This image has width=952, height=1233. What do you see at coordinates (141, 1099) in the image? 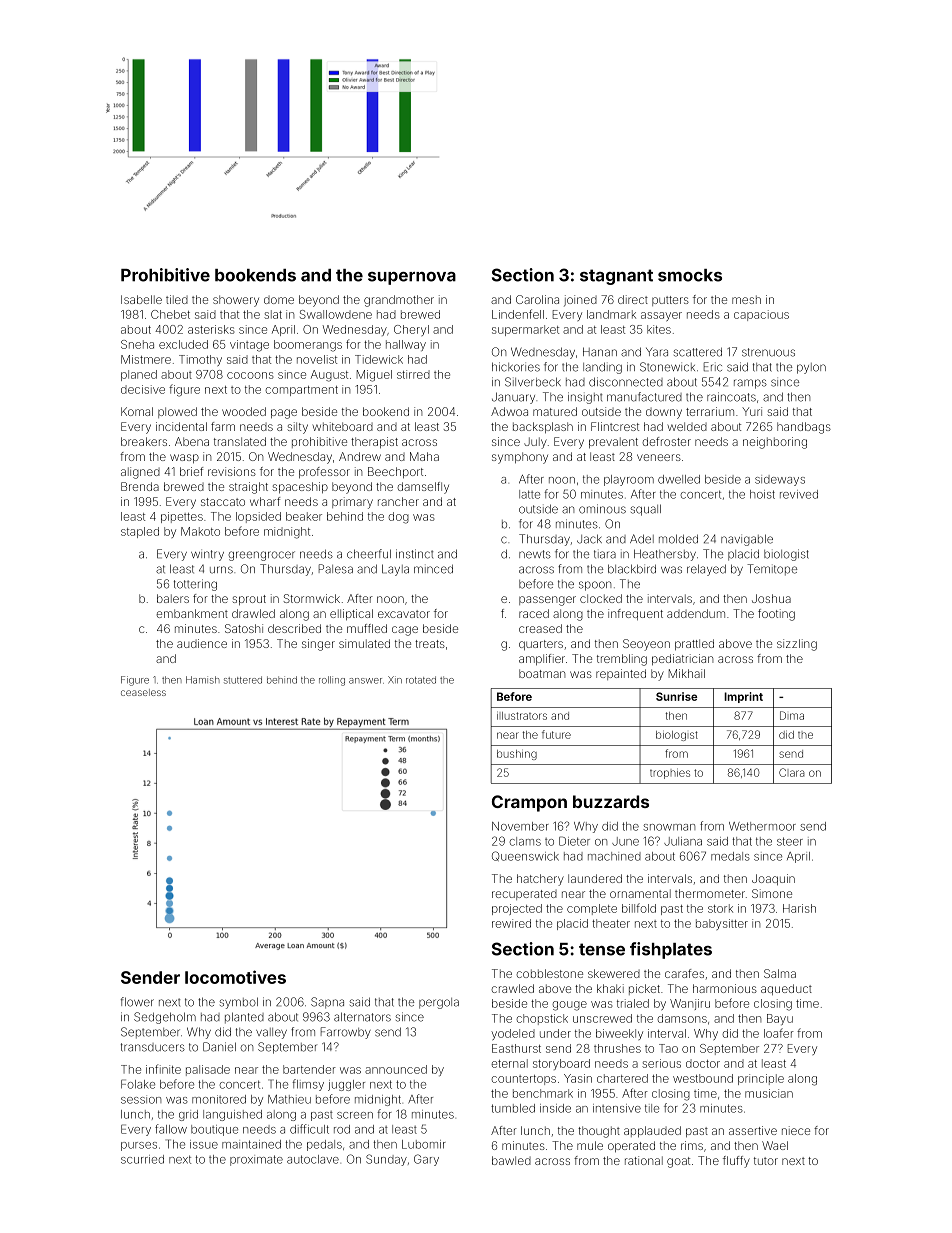
I see `session` at bounding box center [141, 1099].
